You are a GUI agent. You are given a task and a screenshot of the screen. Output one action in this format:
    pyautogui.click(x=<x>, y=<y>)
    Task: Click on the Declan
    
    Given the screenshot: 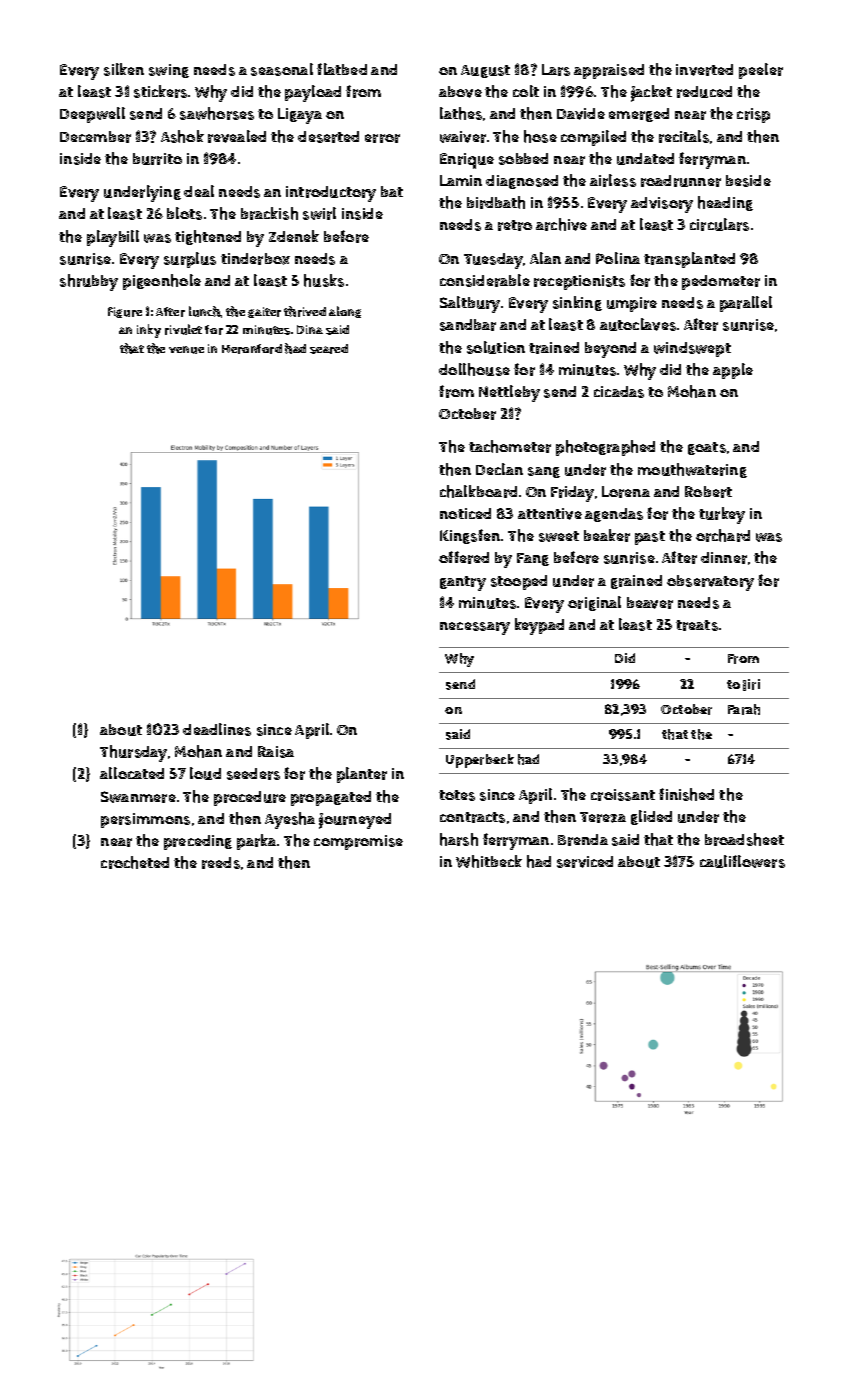 What is the action you would take?
    pyautogui.click(x=499, y=469)
